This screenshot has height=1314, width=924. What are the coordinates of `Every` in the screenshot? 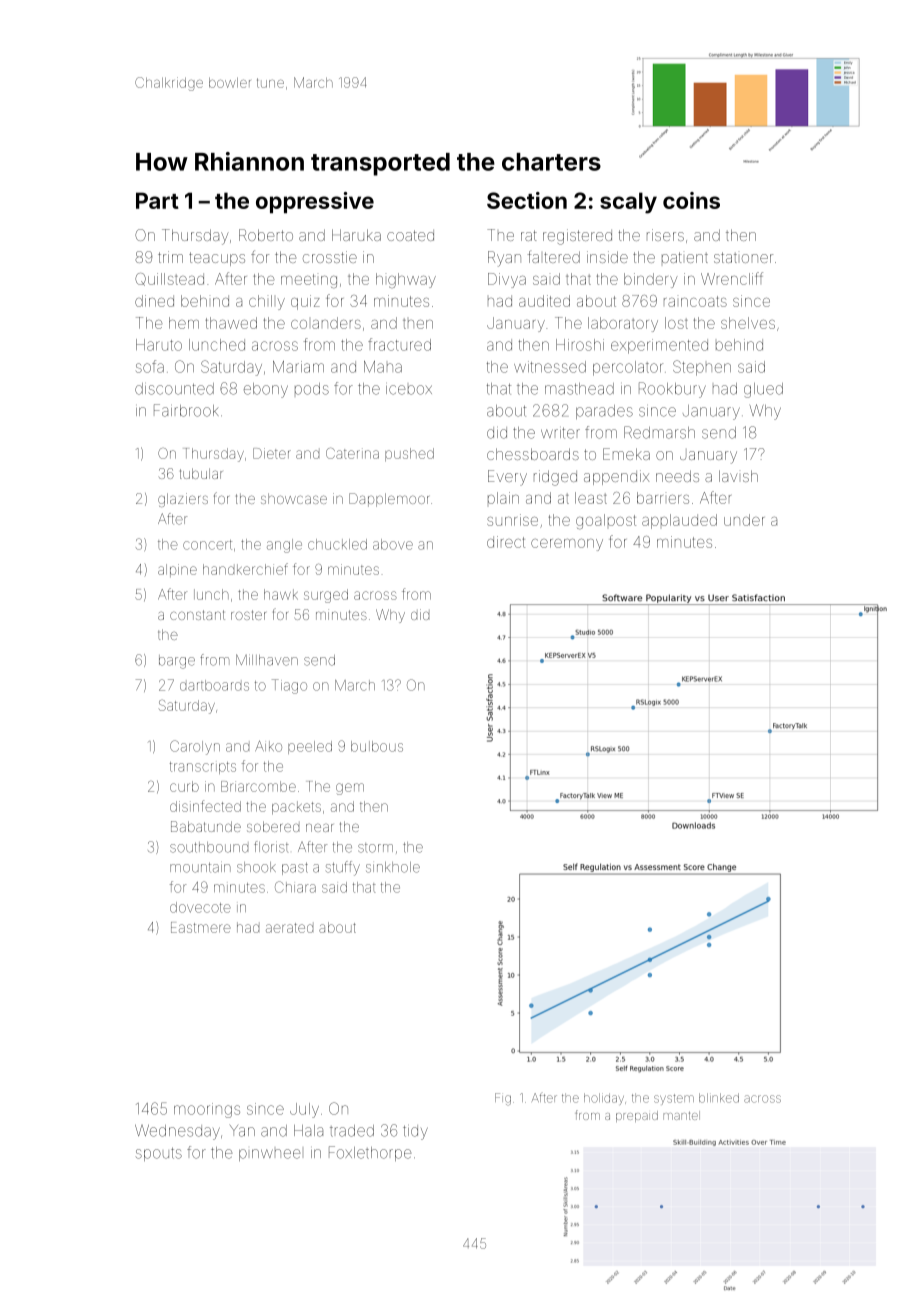 It's located at (507, 478).
